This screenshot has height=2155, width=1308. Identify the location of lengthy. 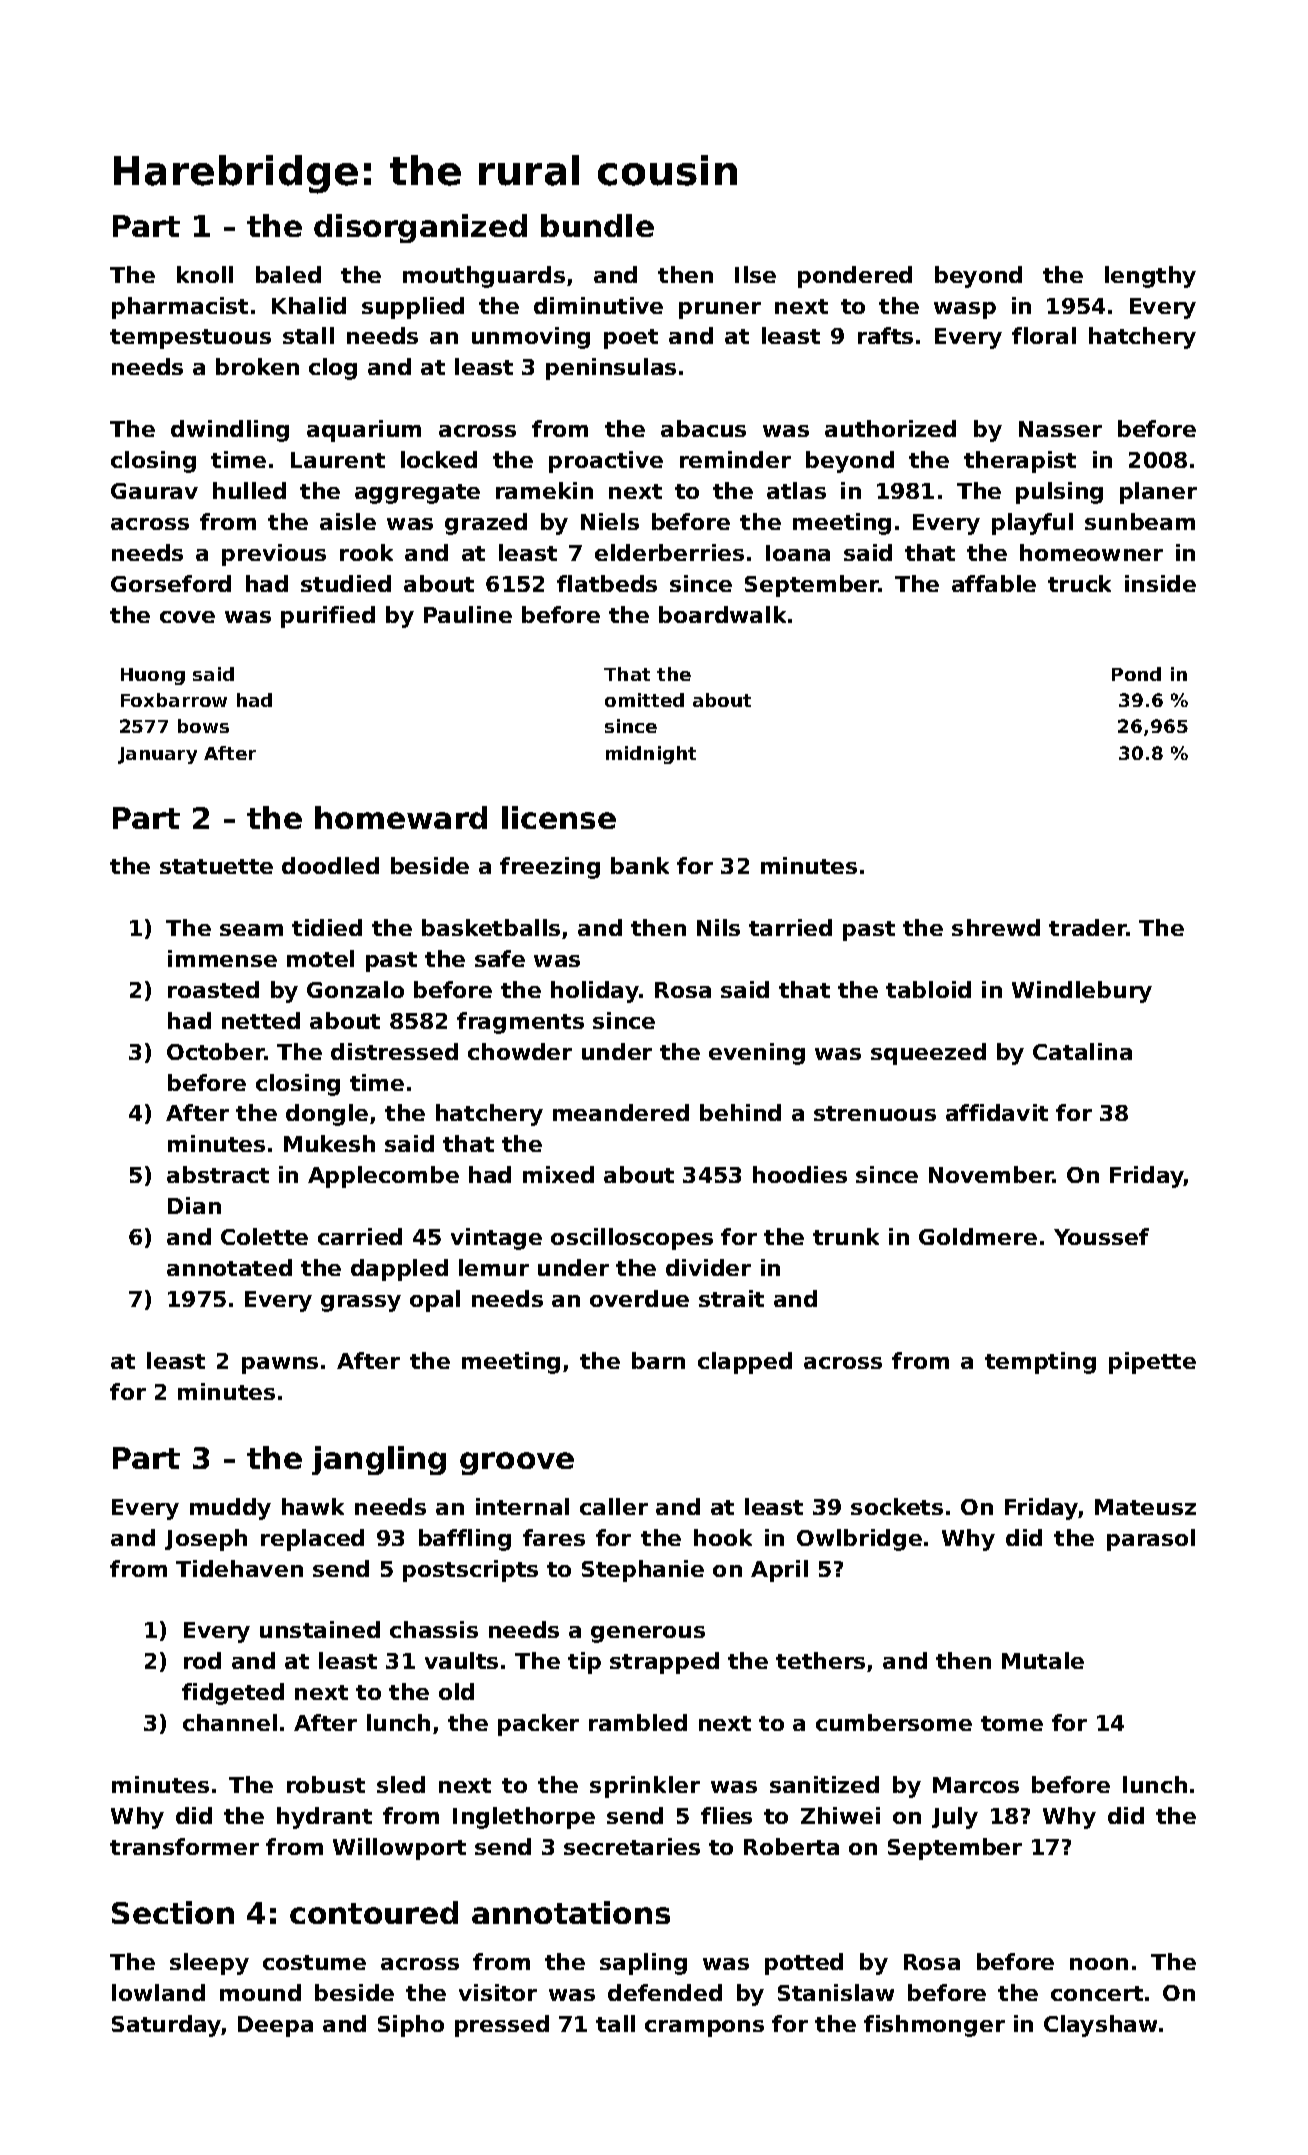
(1150, 277).
